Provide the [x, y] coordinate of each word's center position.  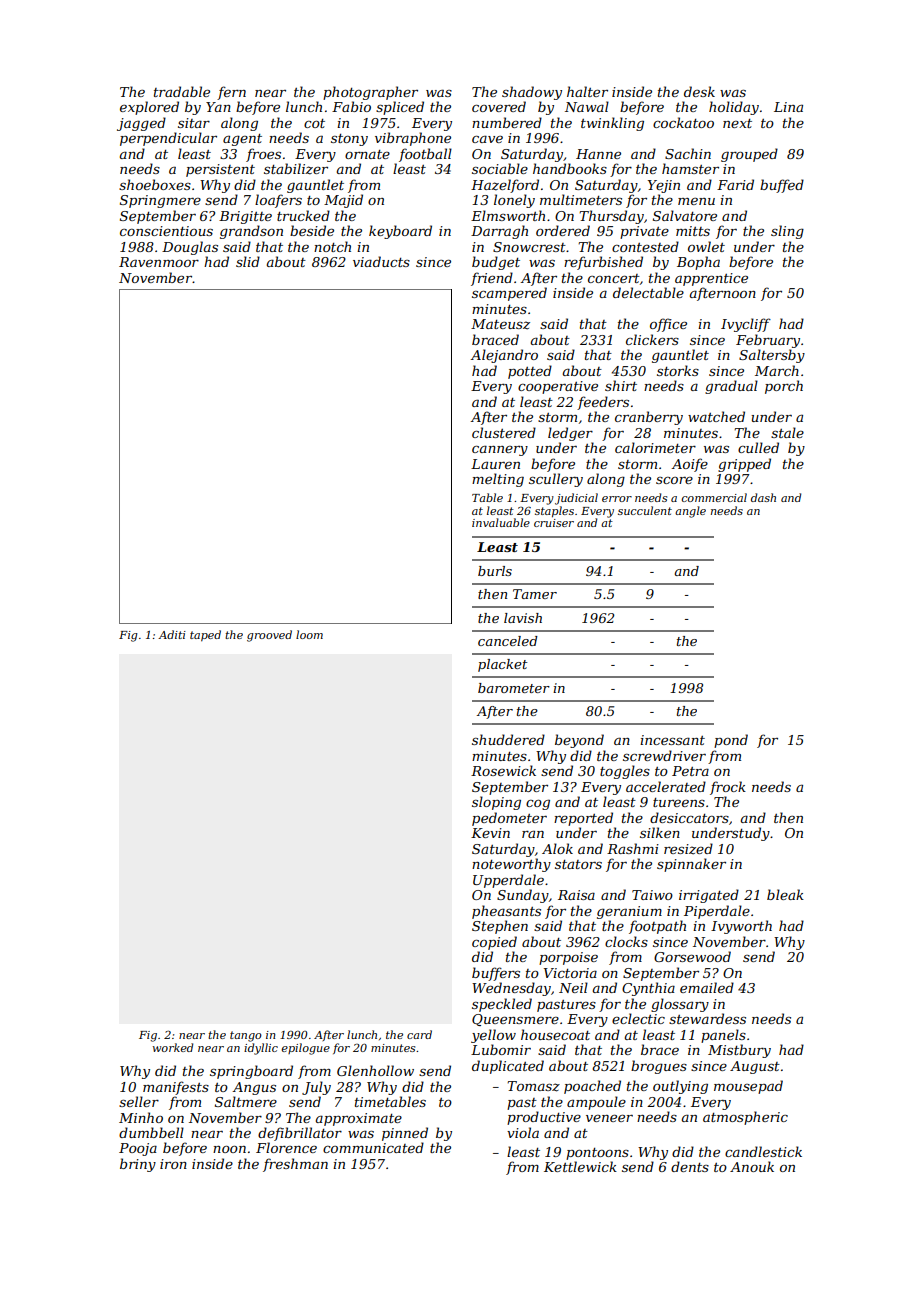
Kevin [490, 833]
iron [173, 1164]
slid [248, 261]
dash [763, 497]
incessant [672, 740]
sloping [496, 803]
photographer [370, 93]
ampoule [596, 1103]
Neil [573, 987]
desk [699, 91]
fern [231, 93]
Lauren [495, 464]
